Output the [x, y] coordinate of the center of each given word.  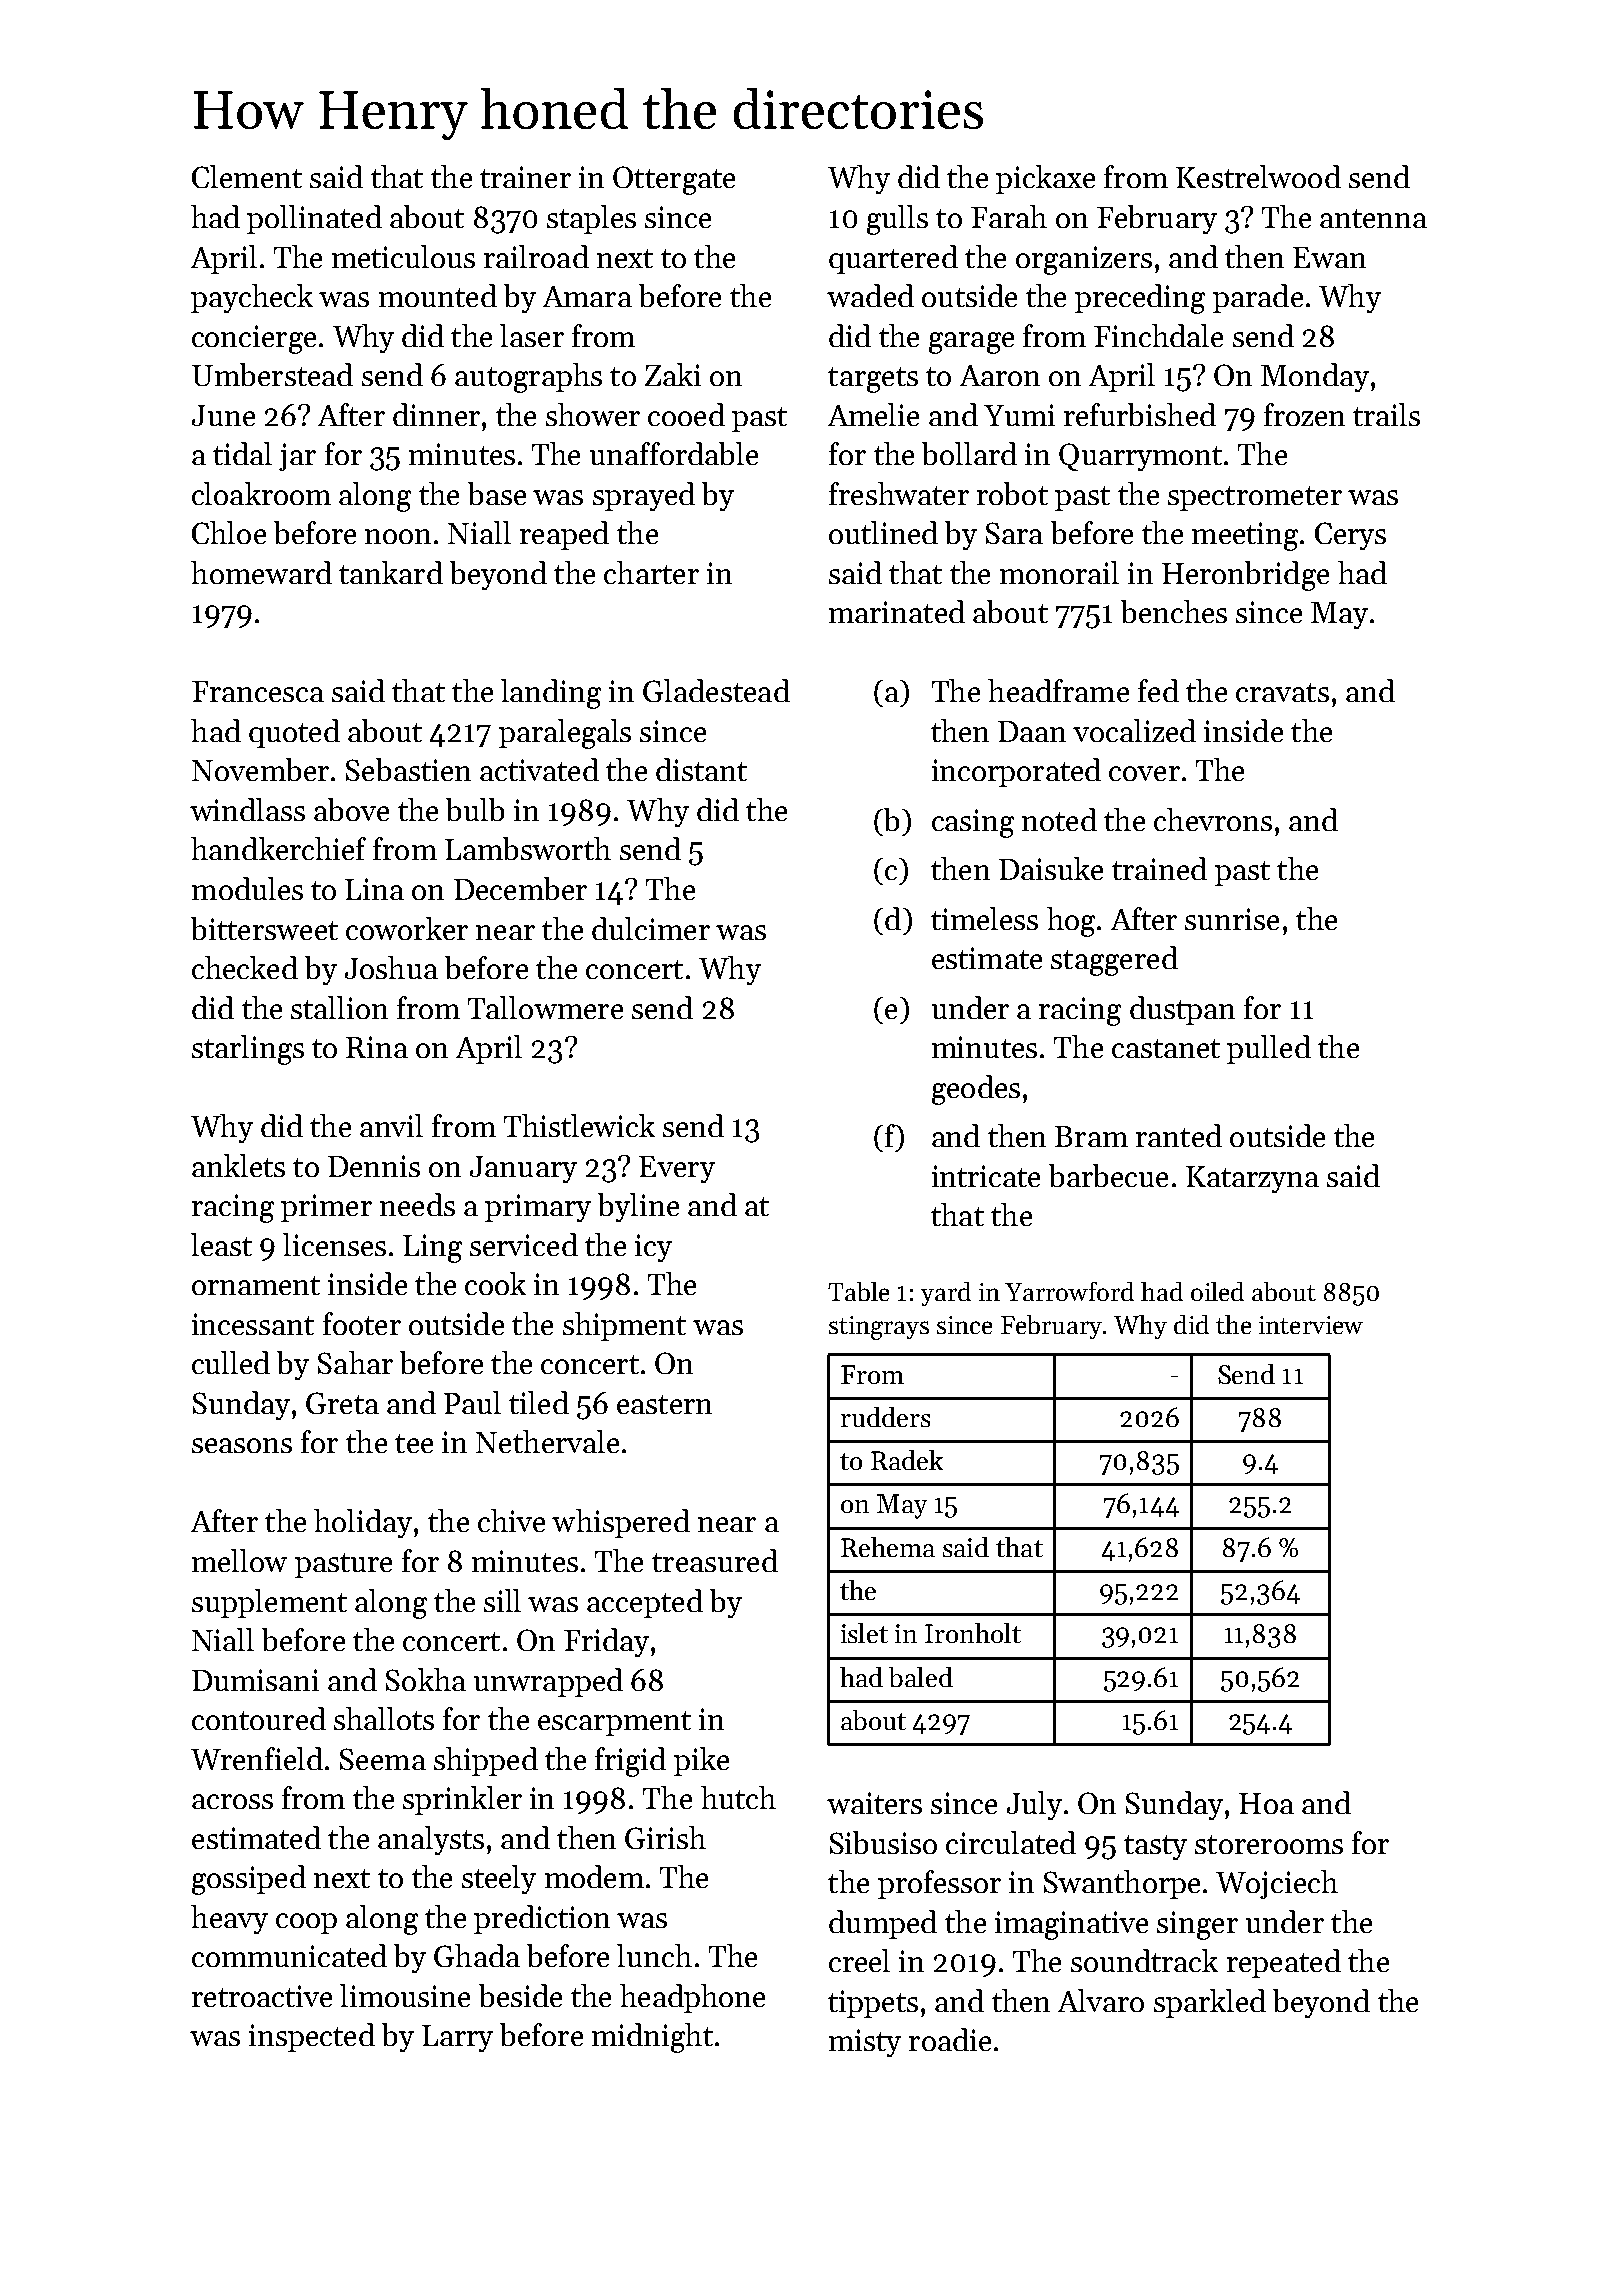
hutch [738, 1797]
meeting [1245, 536]
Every [677, 1169]
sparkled [1210, 2003]
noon [398, 536]
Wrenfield [257, 1758]
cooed [686, 414]
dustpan [1182, 1010]
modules [247, 888]
